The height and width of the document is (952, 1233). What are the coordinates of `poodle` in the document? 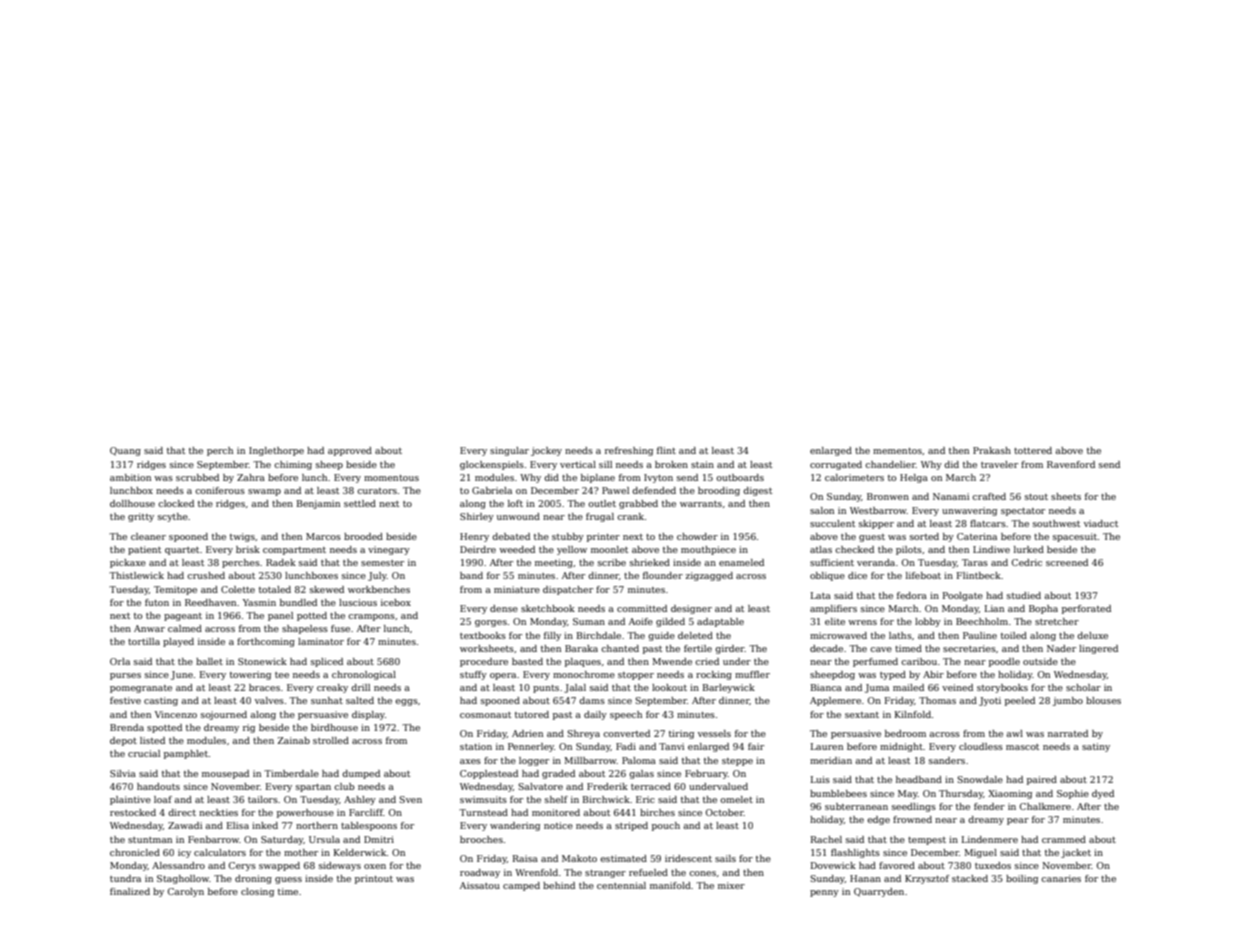 It's located at (1004, 662).
